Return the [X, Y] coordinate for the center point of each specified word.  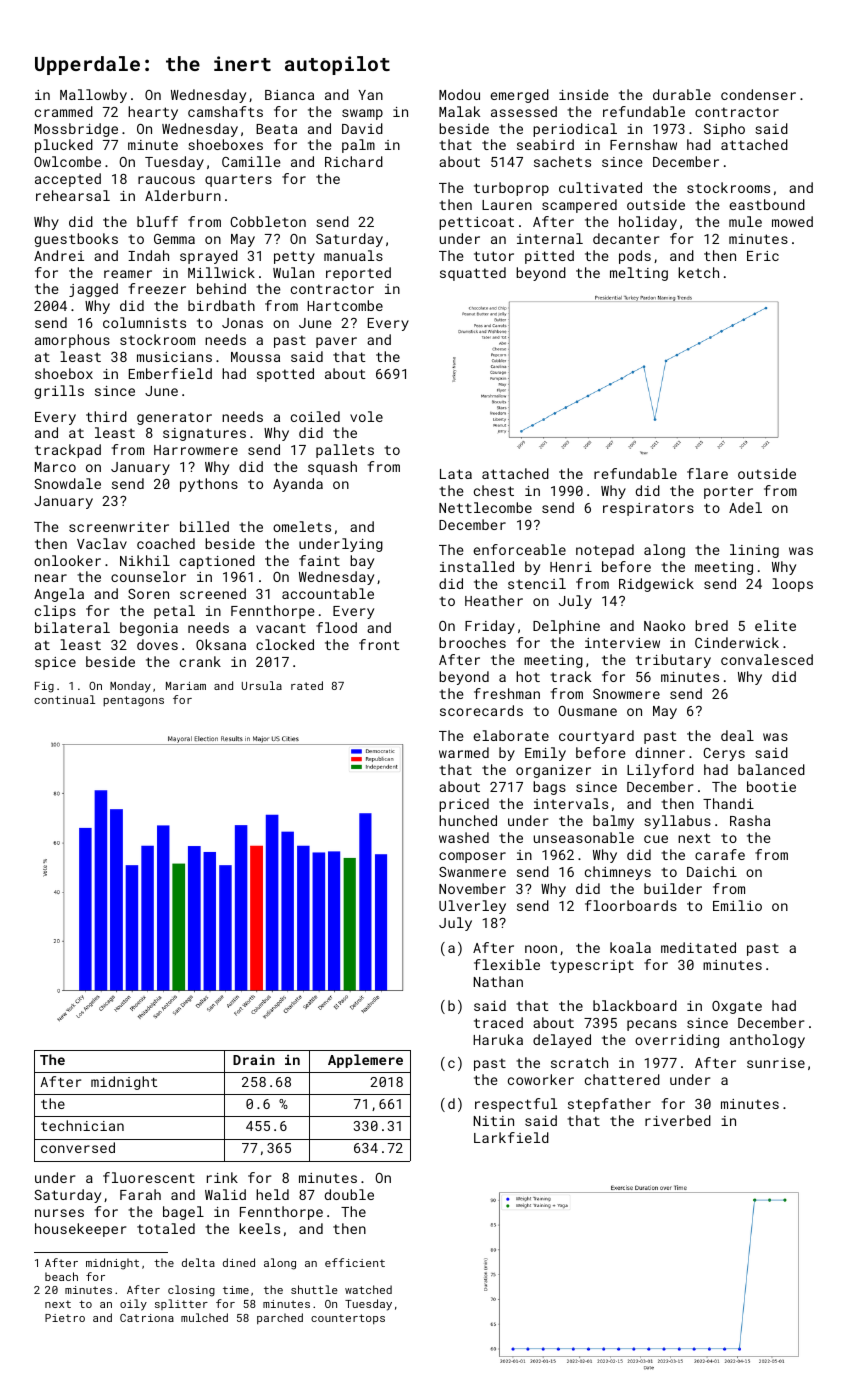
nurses [59, 1213]
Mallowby [93, 96]
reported [358, 274]
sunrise [776, 1063]
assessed [524, 111]
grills [59, 392]
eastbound [767, 204]
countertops [348, 1319]
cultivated [600, 187]
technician [82, 1125]
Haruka [498, 1039]
